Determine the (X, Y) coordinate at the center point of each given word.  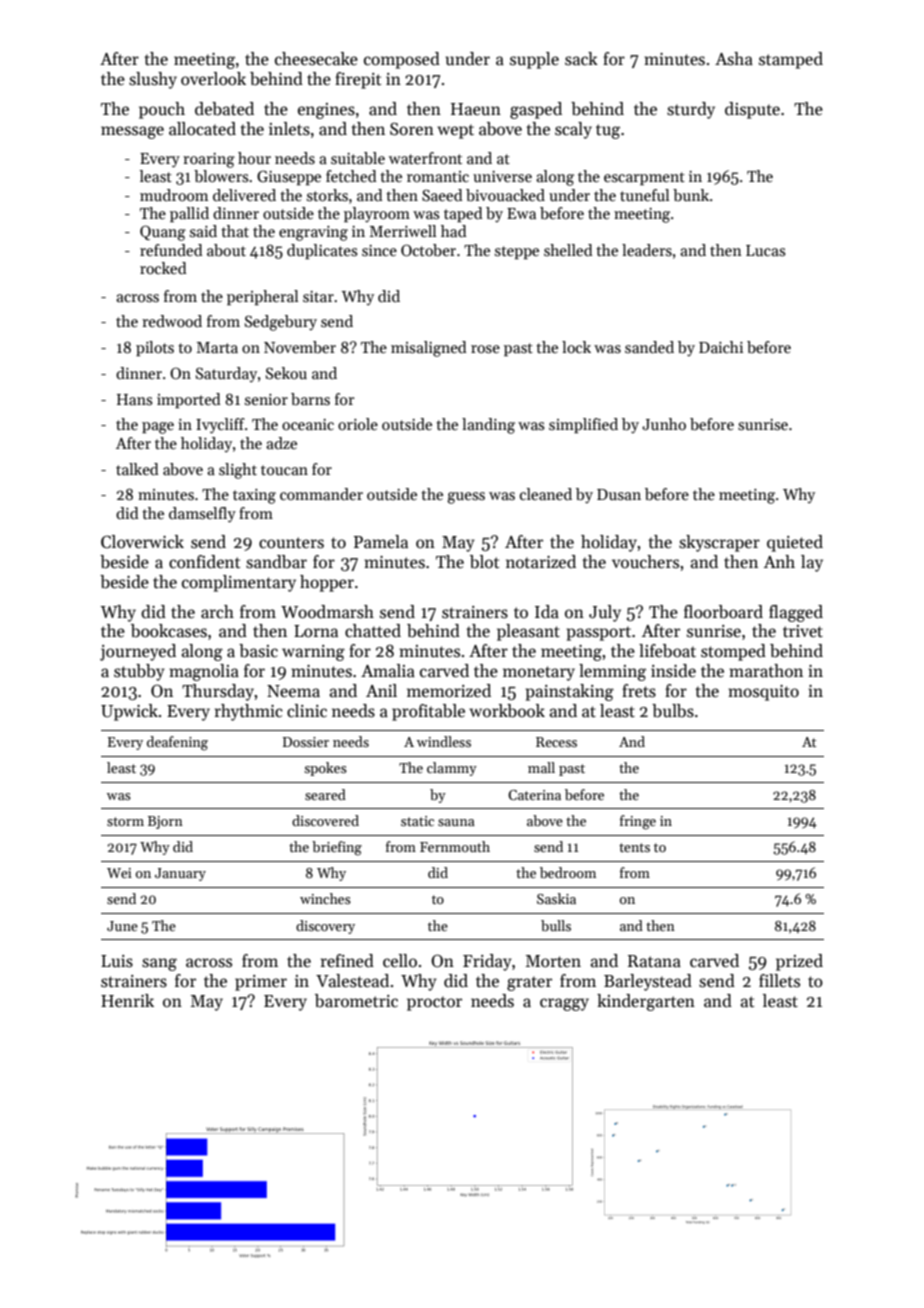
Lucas (766, 251)
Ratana (654, 961)
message (132, 132)
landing (488, 426)
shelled (568, 250)
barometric (356, 1001)
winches (325, 898)
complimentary (239, 583)
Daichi (721, 347)
